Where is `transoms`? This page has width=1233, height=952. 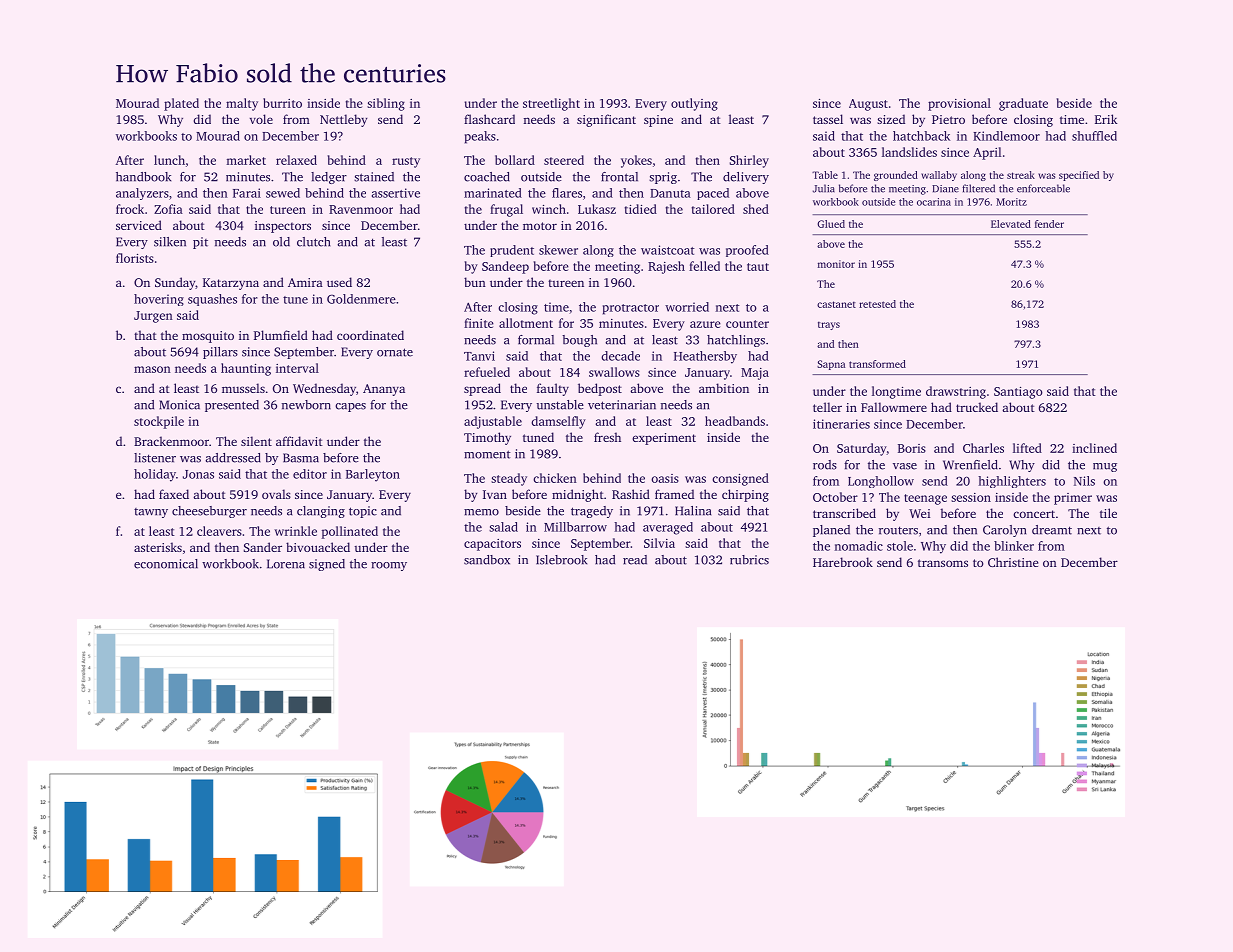
transoms is located at coordinates (943, 563).
